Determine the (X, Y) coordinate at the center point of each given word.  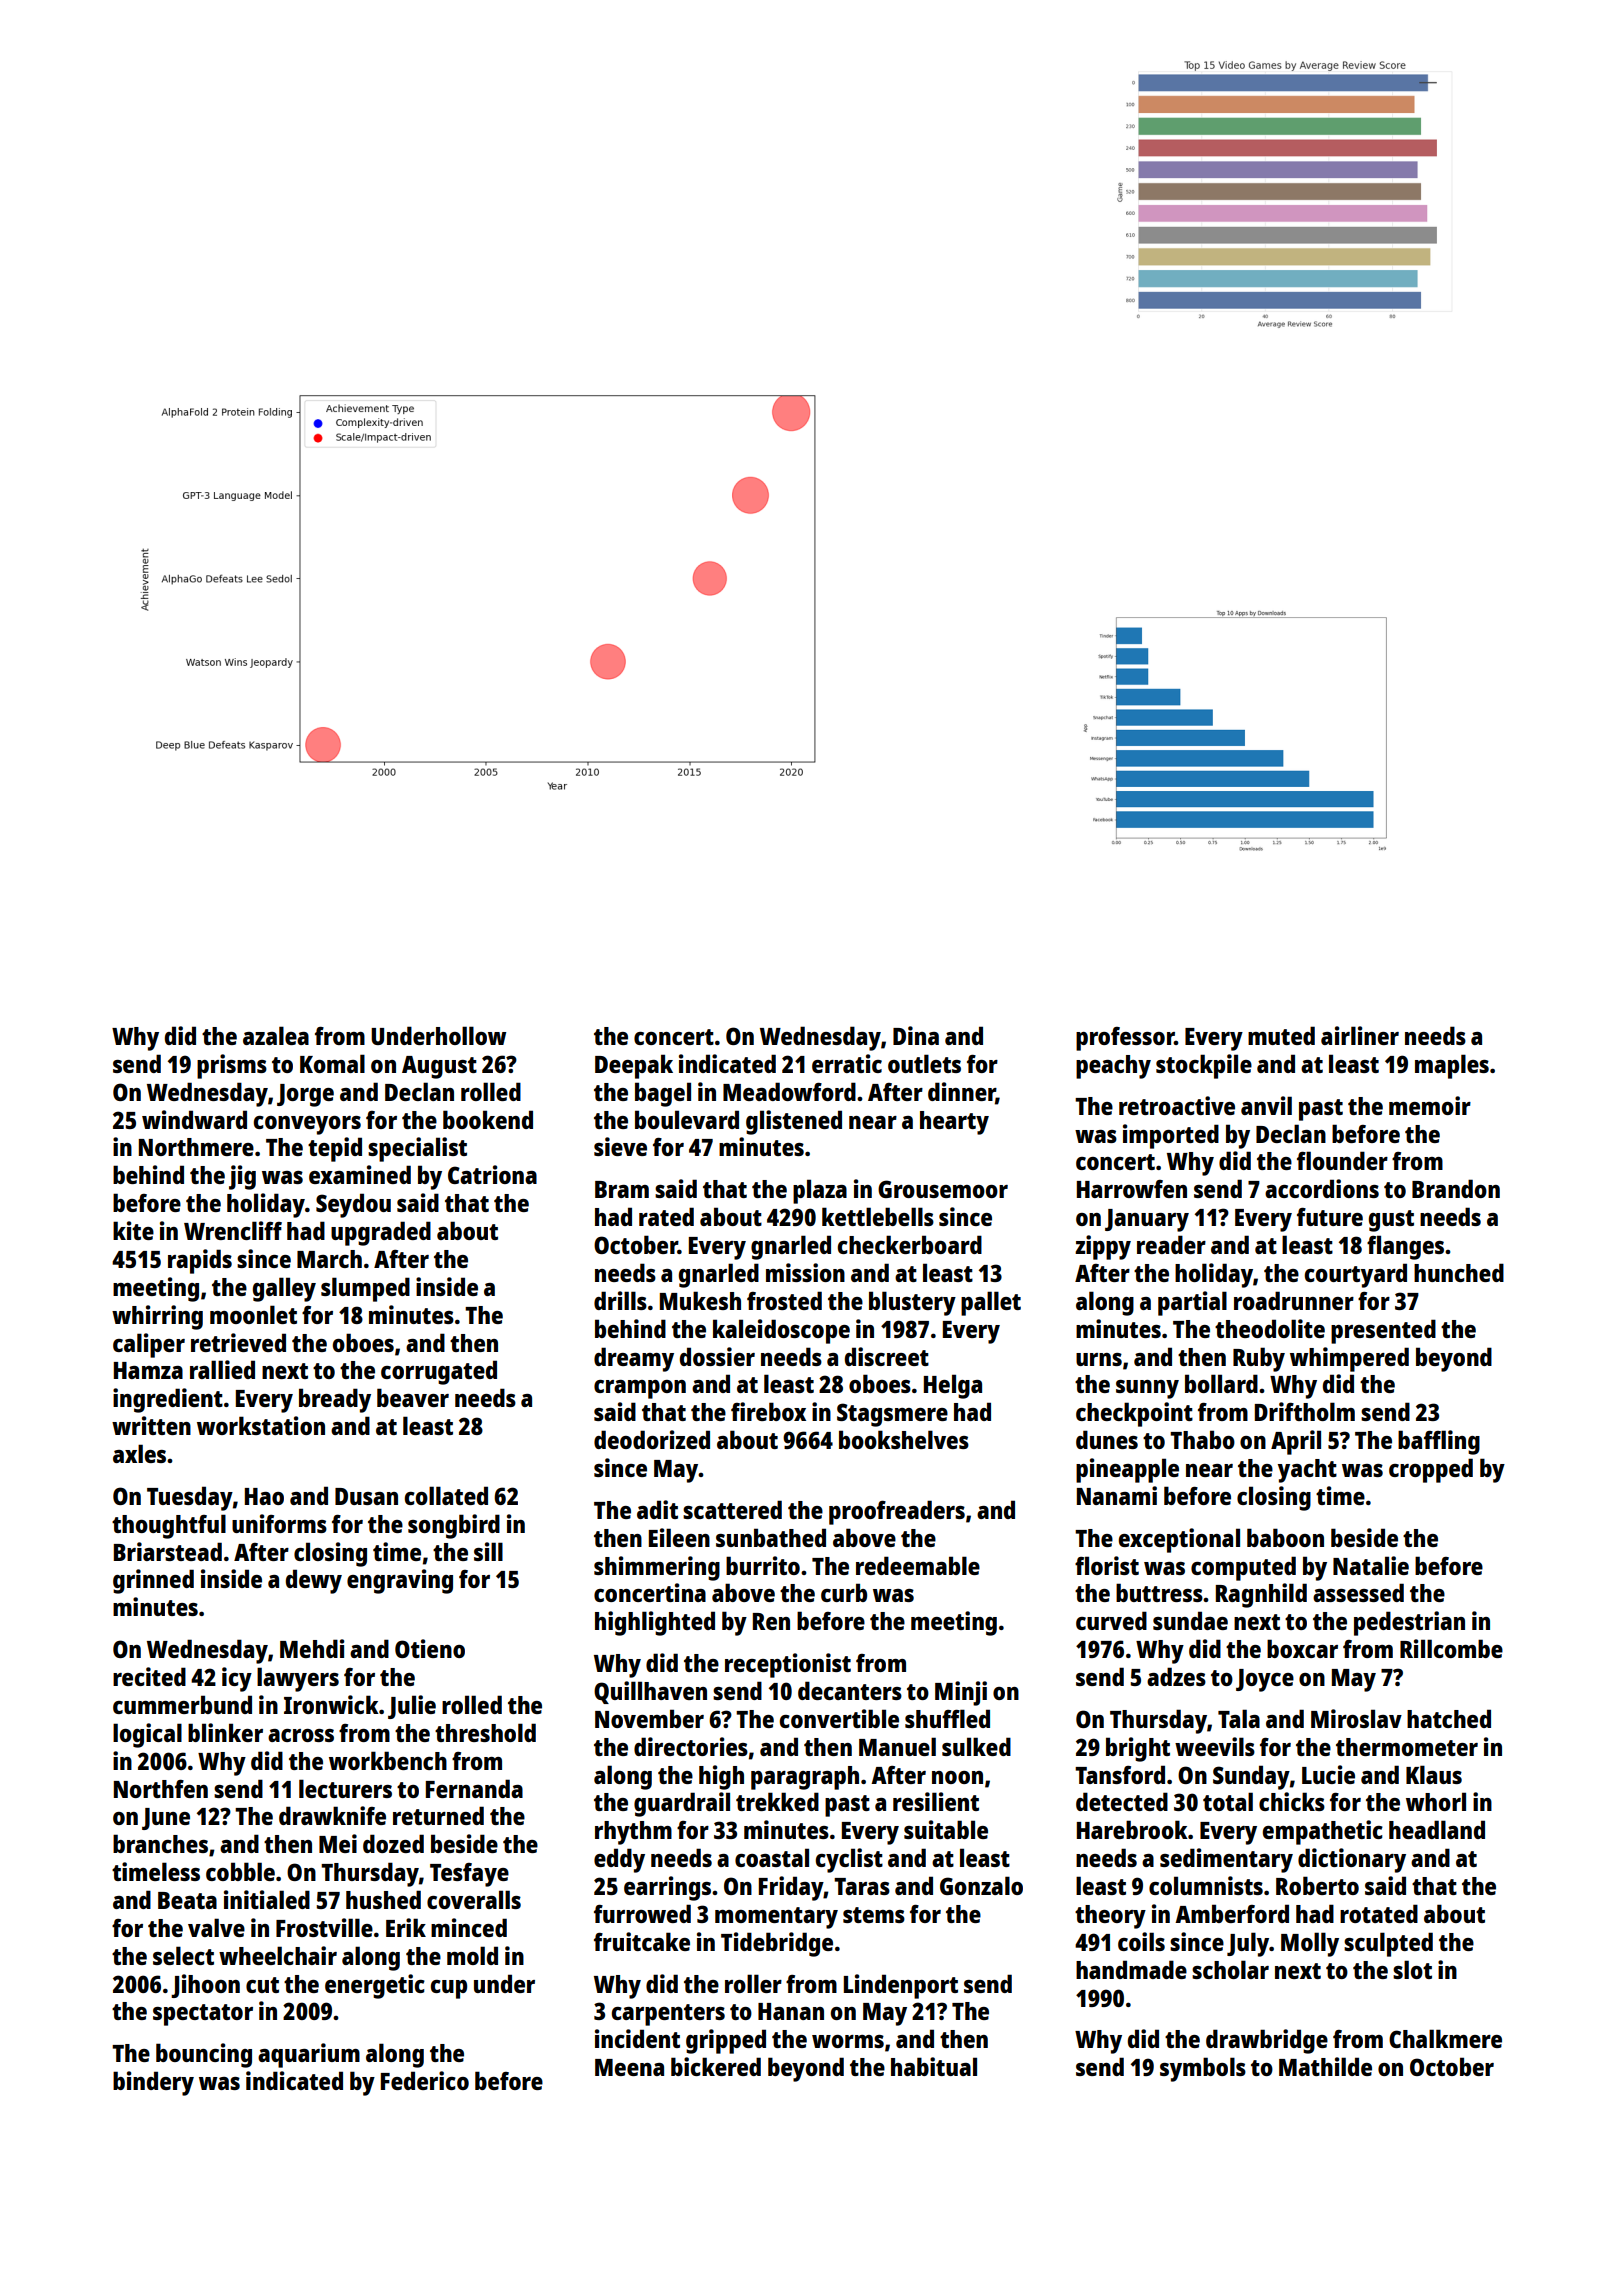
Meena (629, 2067)
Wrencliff (233, 1230)
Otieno (430, 1648)
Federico (425, 2080)
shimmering (657, 1568)
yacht (1307, 1471)
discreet (887, 1356)
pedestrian (1409, 1623)
